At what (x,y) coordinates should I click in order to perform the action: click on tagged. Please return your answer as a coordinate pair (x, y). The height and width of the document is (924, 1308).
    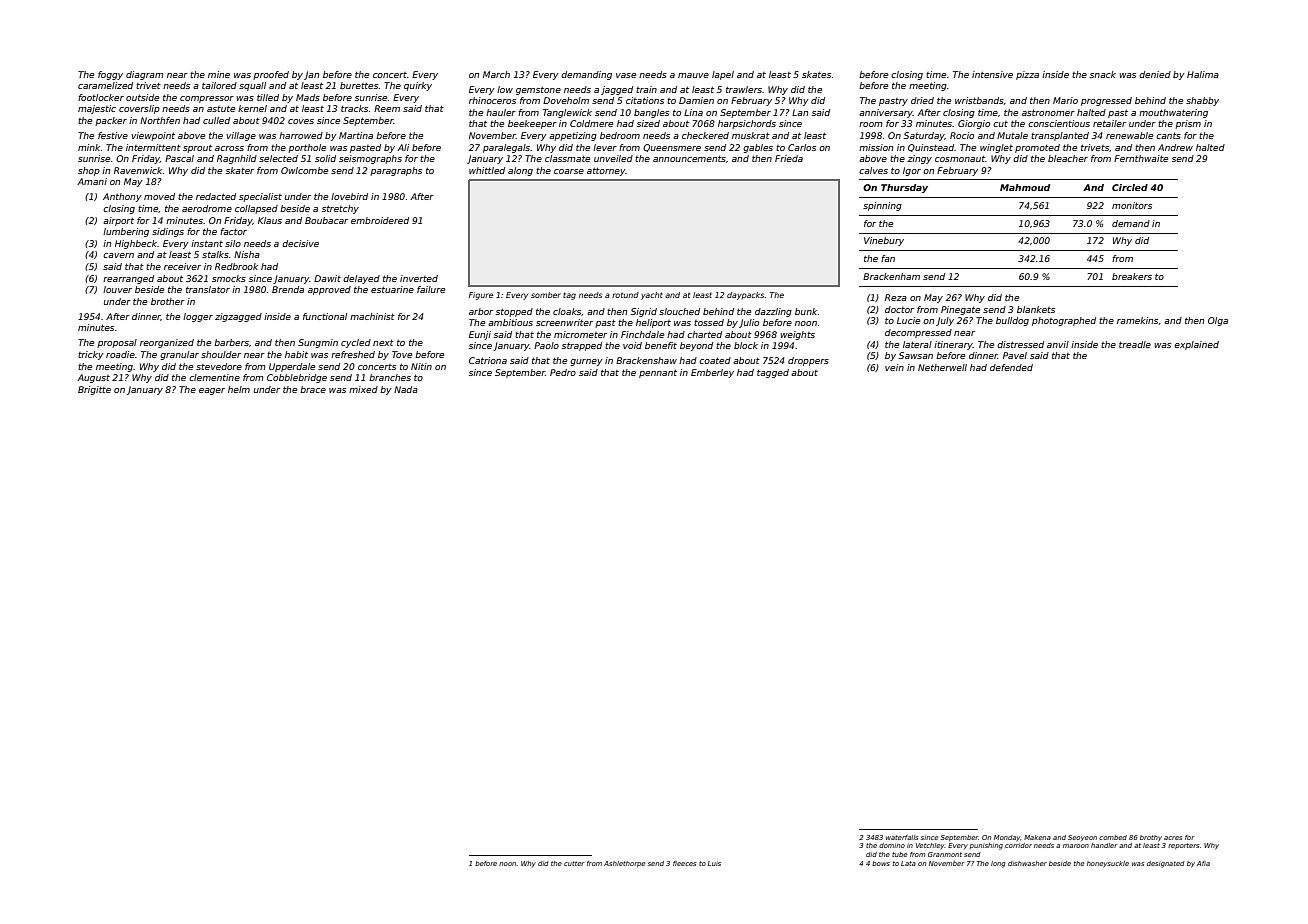
    Looking at the image, I should click on (773, 373).
